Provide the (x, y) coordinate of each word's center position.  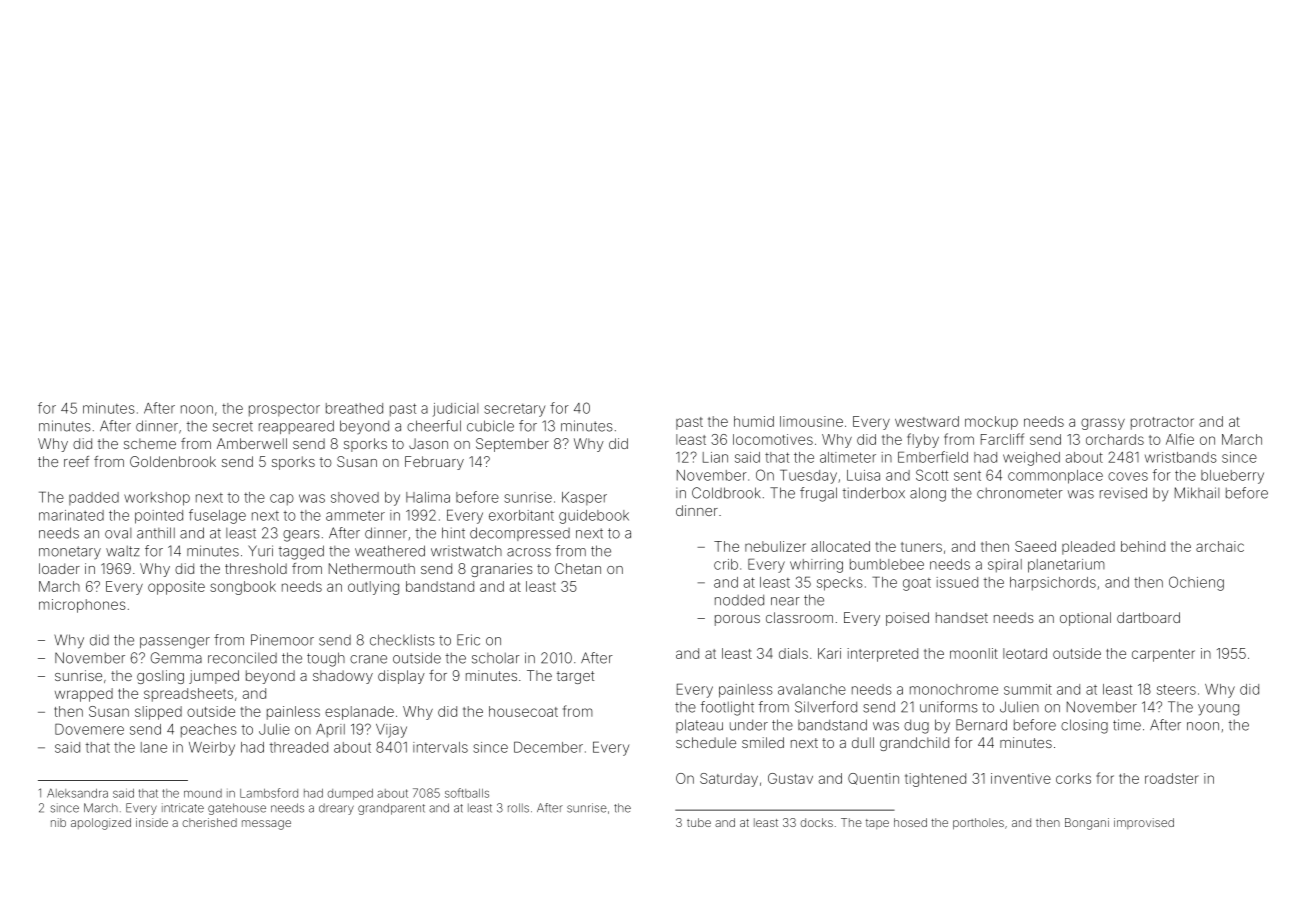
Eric (468, 640)
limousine (811, 421)
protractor (1162, 423)
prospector (284, 410)
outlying (373, 588)
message (266, 825)
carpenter (1163, 655)
